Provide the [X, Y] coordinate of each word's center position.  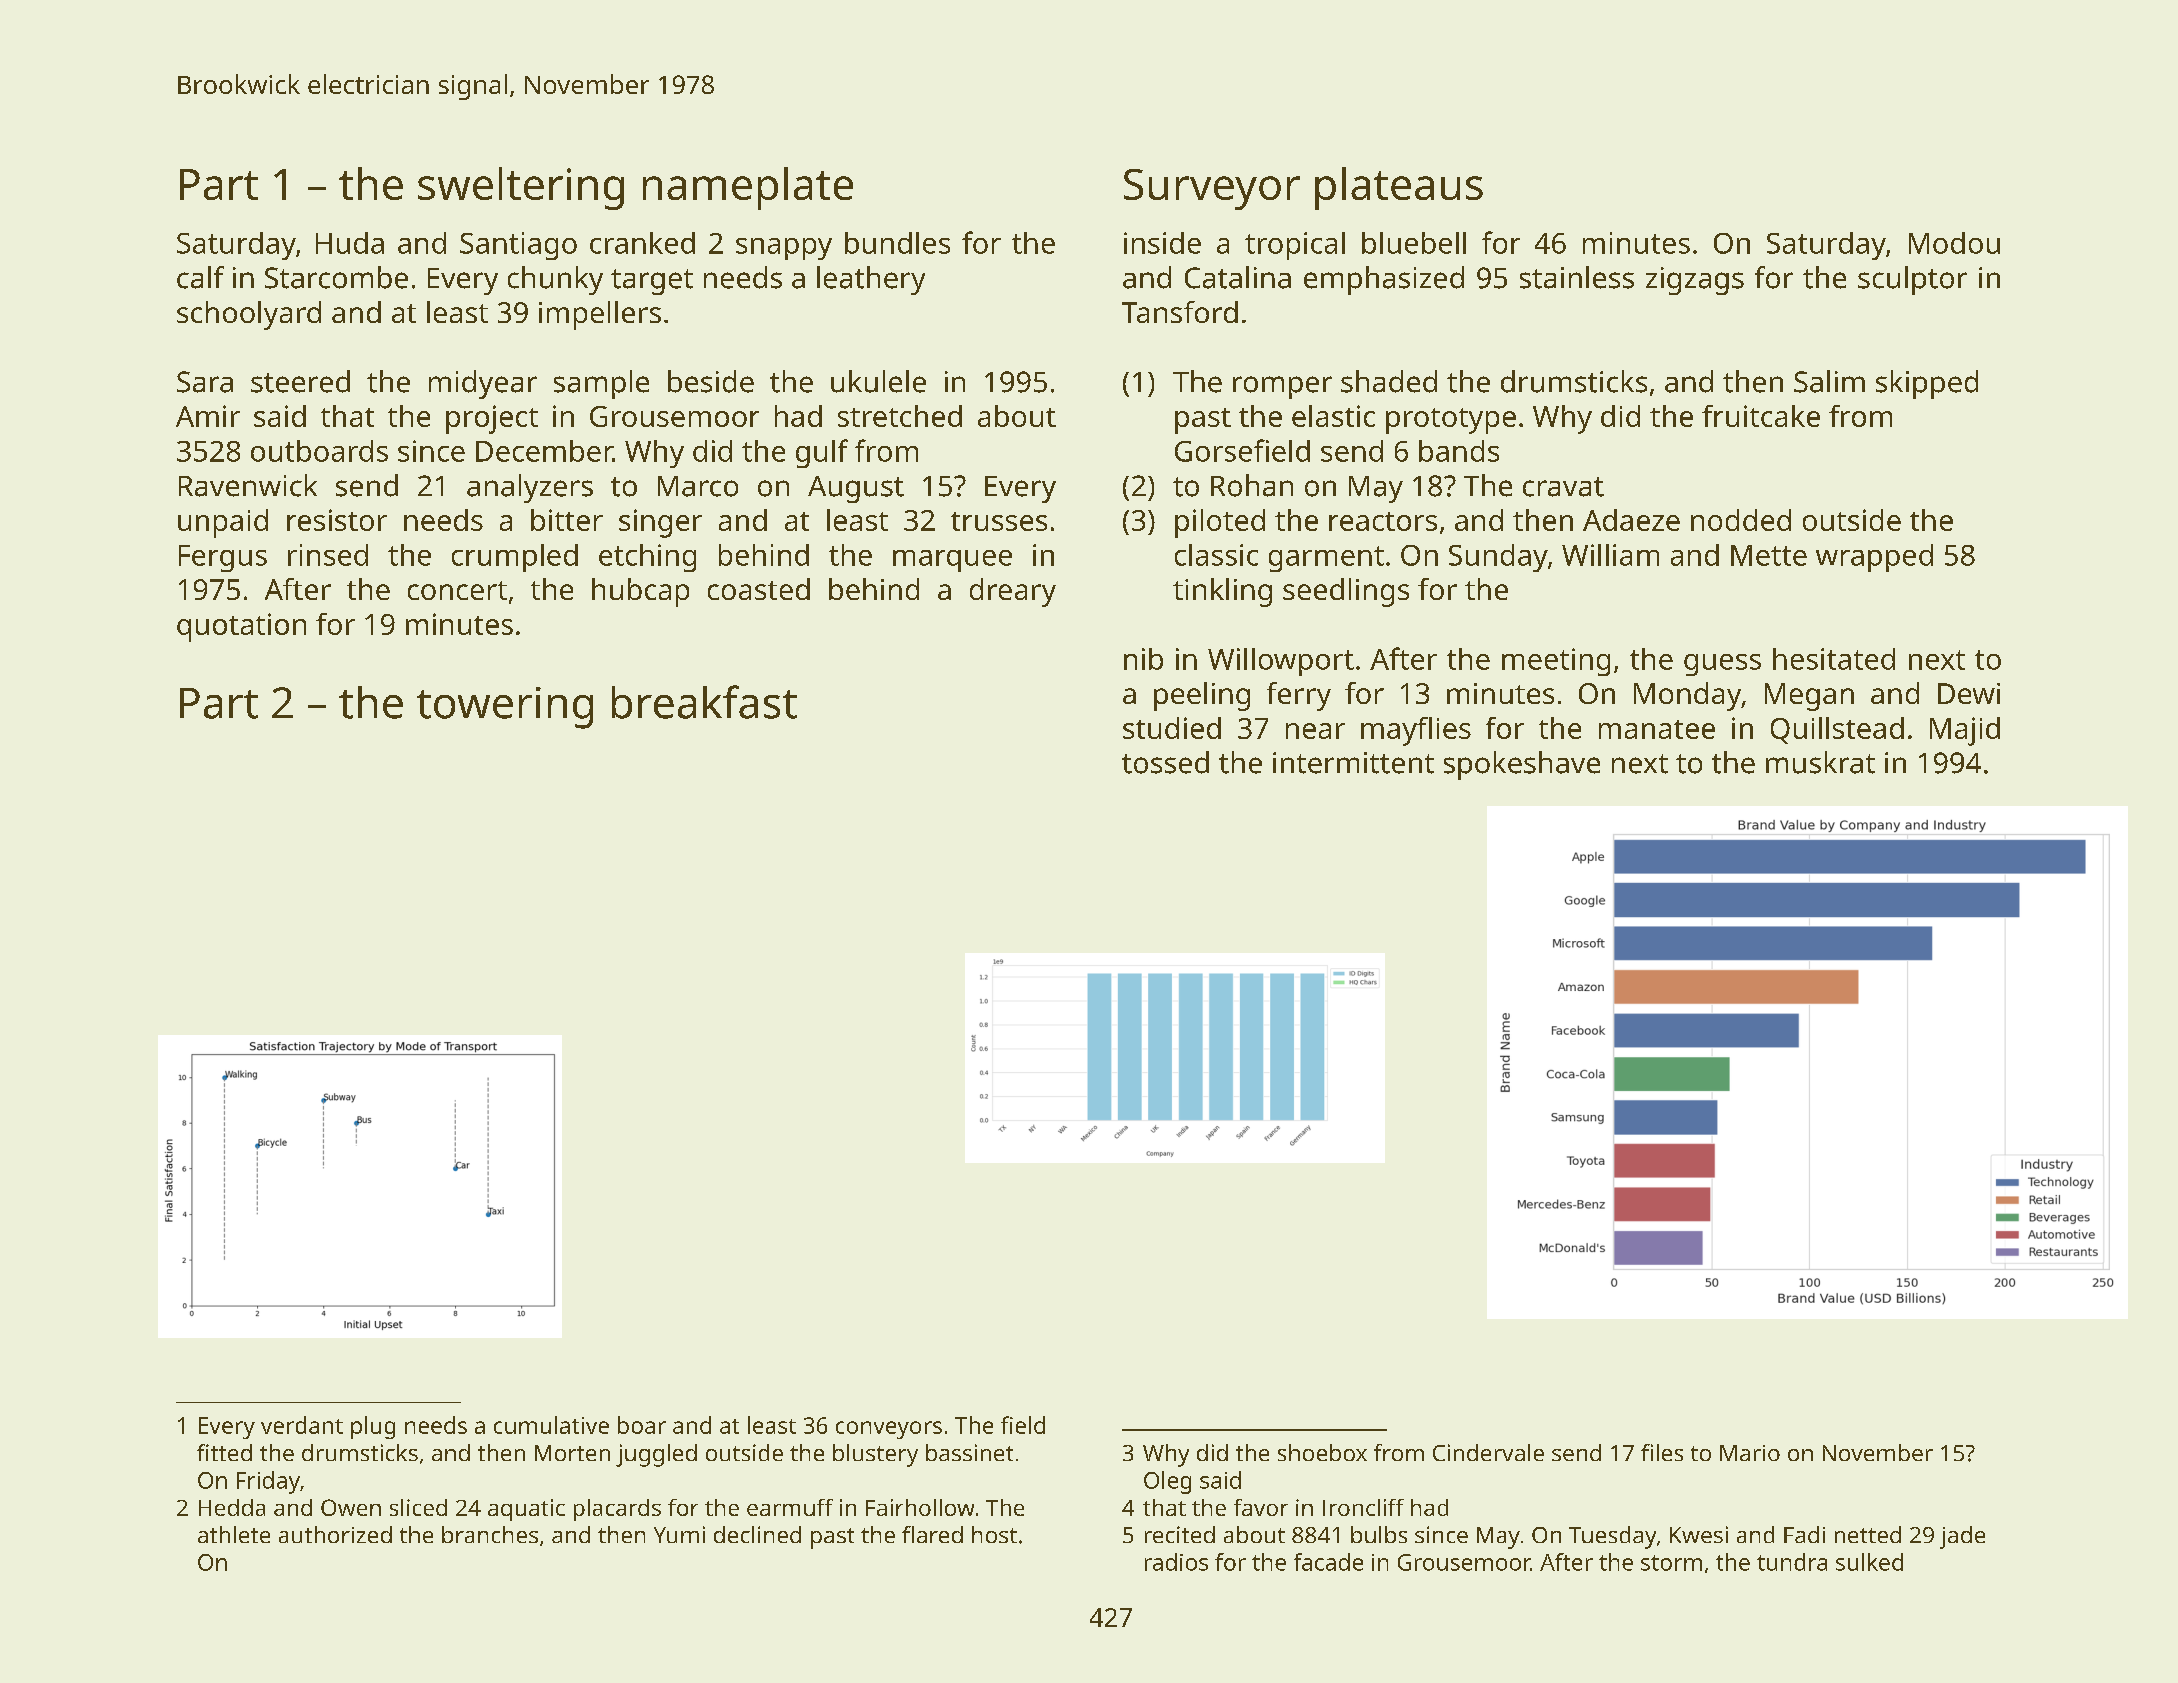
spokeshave [1522, 765]
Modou [1954, 243]
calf [200, 277]
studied [1172, 728]
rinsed [328, 555]
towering [505, 708]
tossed [1165, 762]
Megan [1809, 697]
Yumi [679, 1534]
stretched [900, 416]
